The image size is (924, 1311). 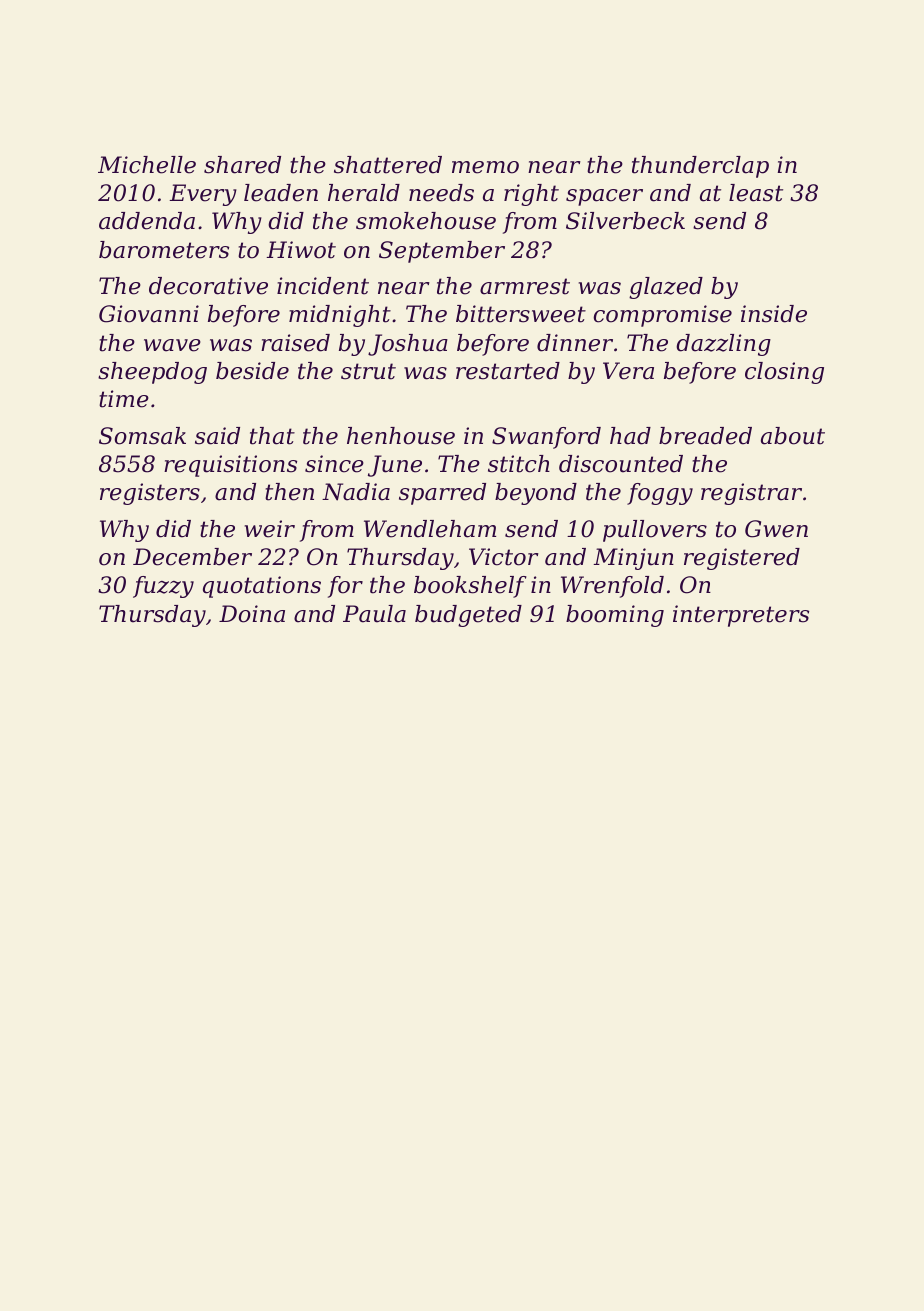 What do you see at coordinates (270, 529) in the screenshot?
I see `weir` at bounding box center [270, 529].
